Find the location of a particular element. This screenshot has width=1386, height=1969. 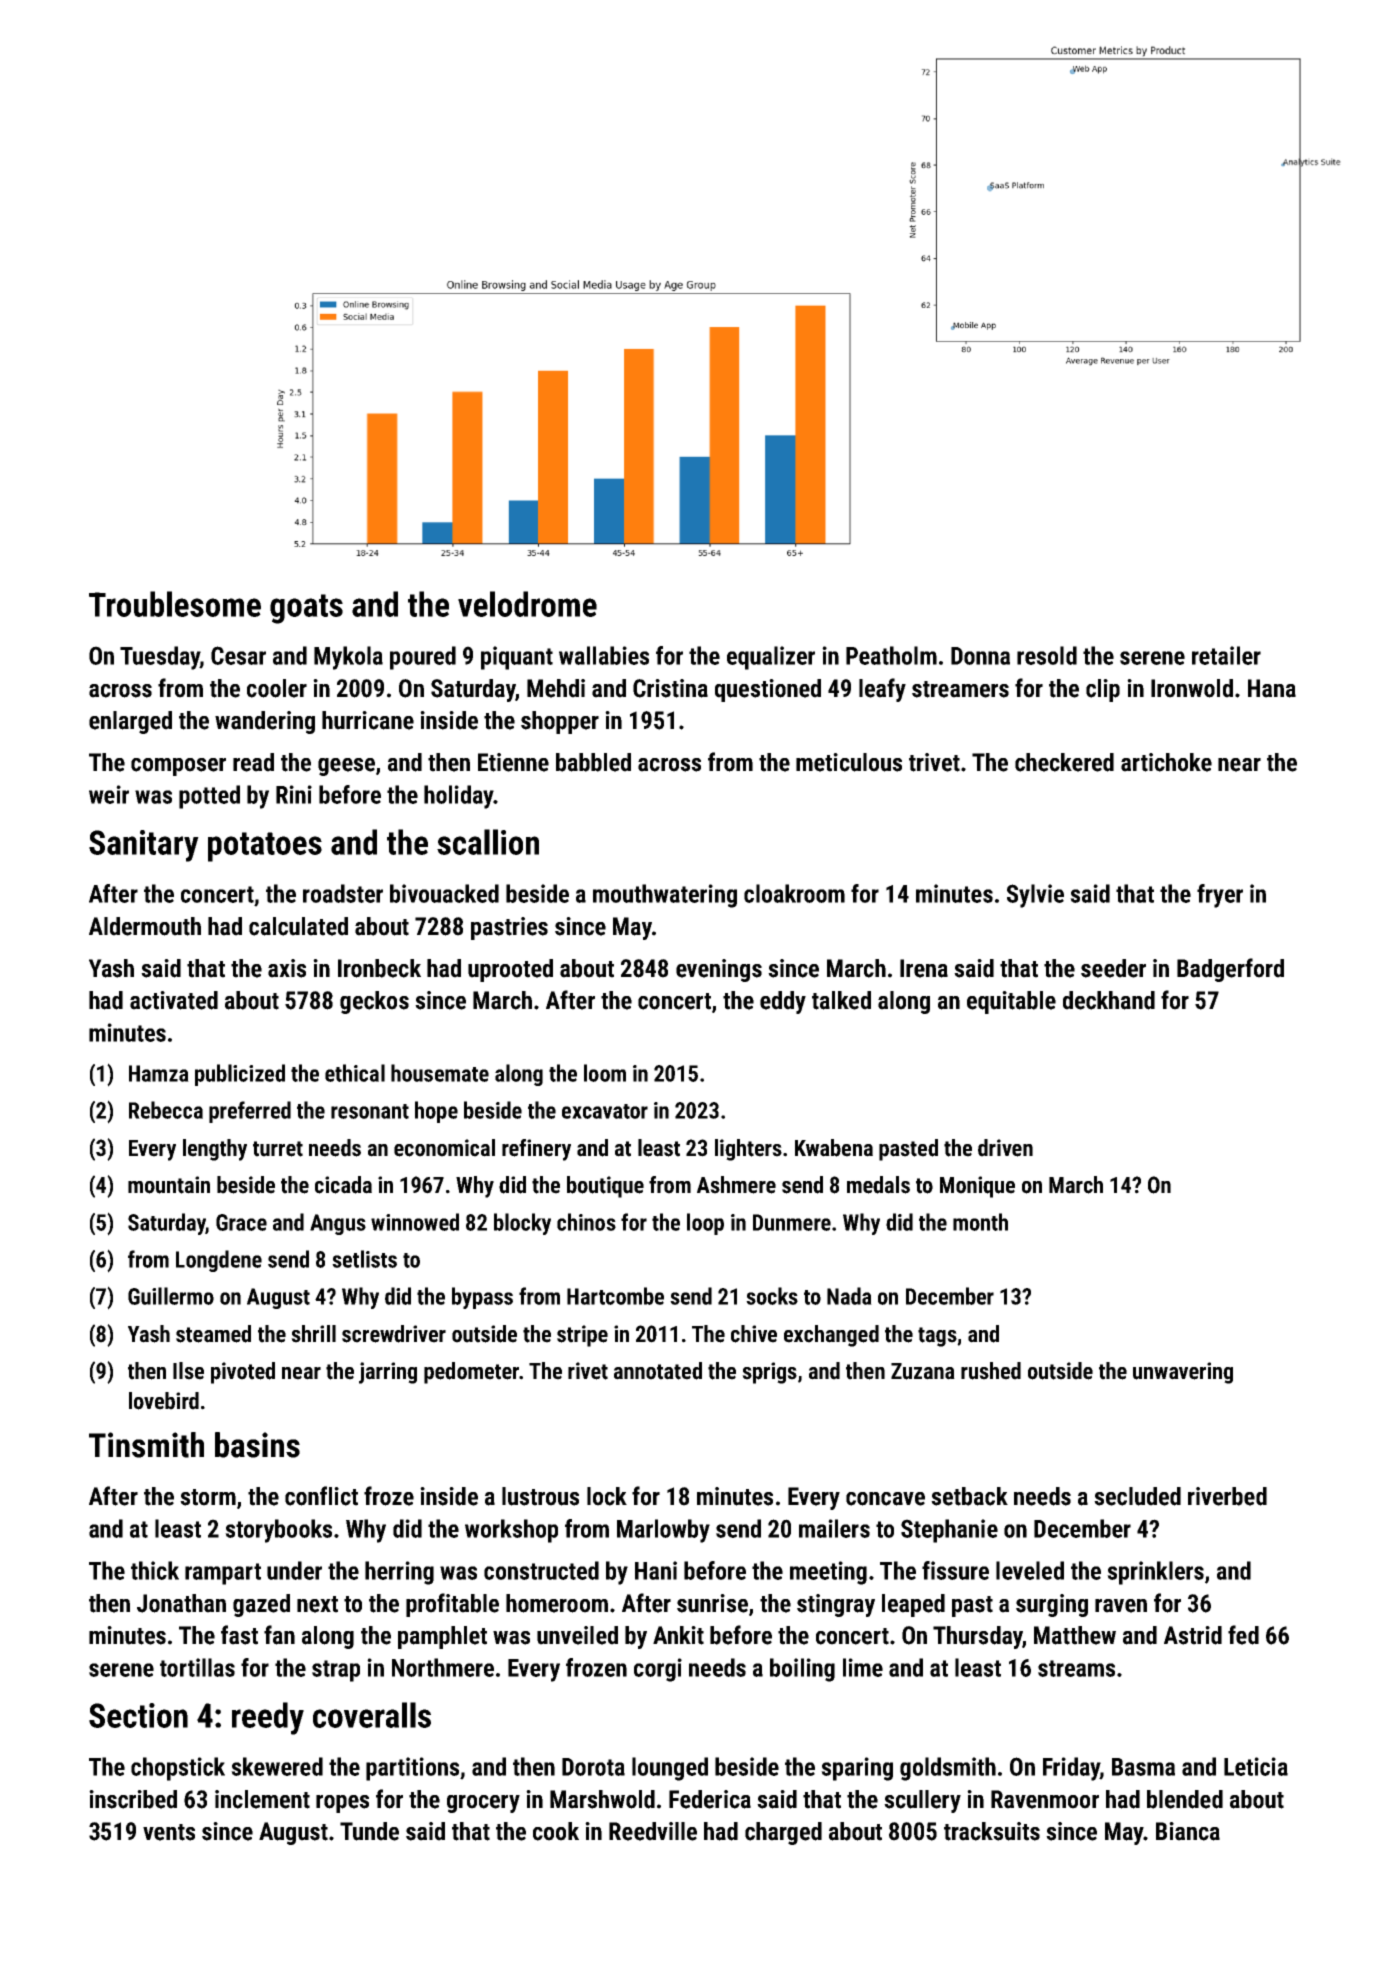

vents is located at coordinates (169, 1832).
